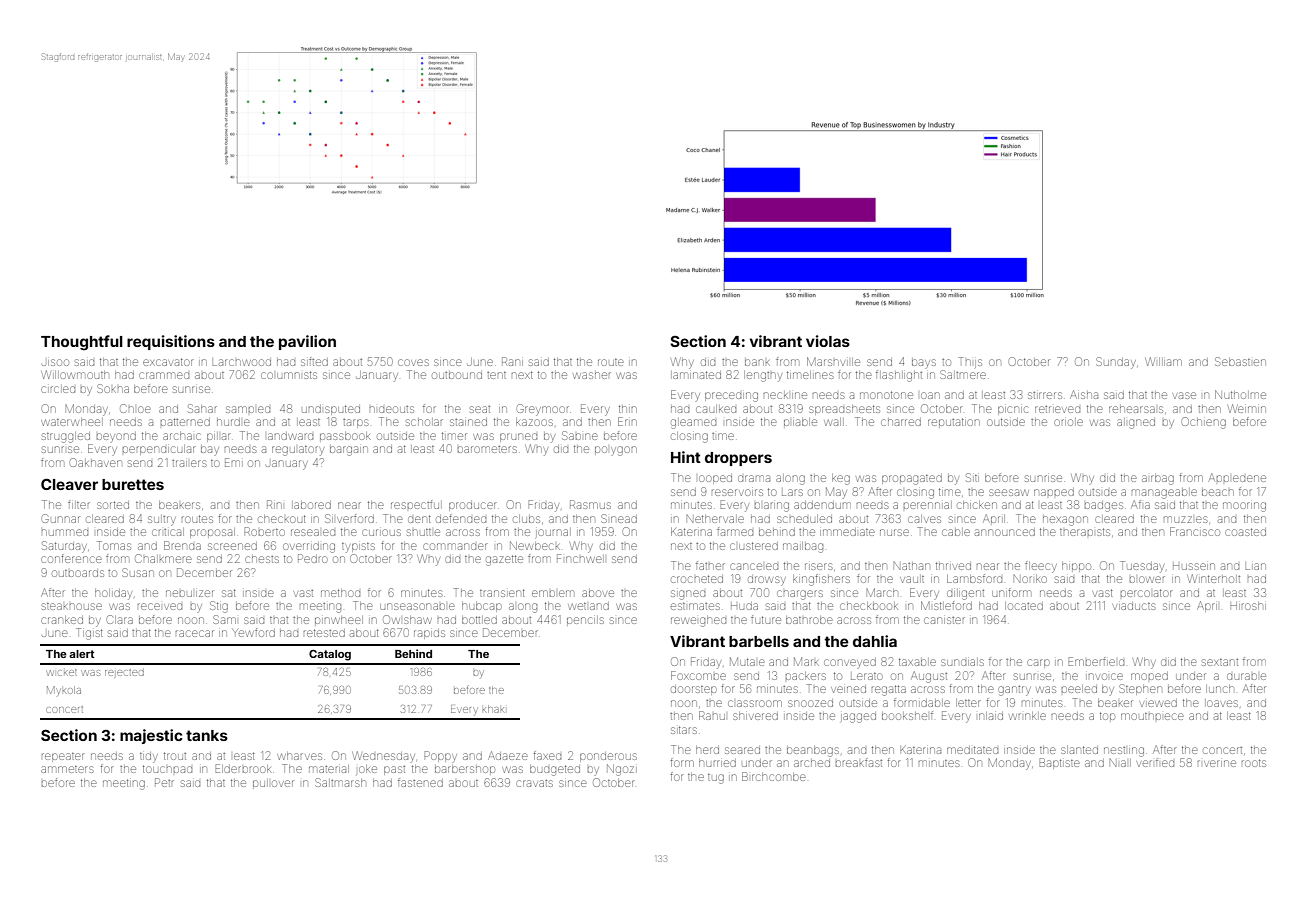  I want to click on Sebastien, so click(1240, 361).
